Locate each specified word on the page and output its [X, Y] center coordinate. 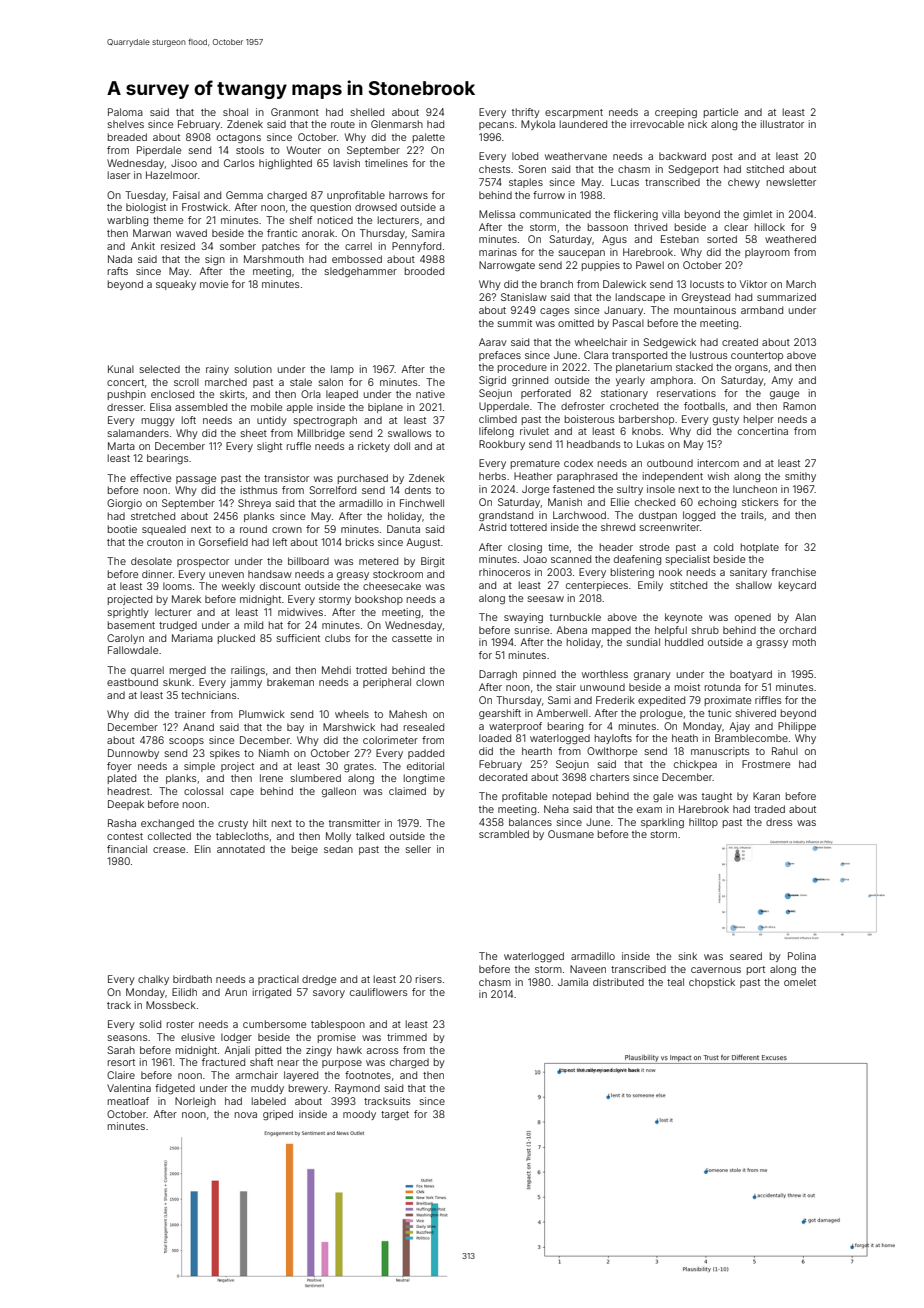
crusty [233, 824]
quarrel [147, 671]
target [395, 1116]
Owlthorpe [612, 752]
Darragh [498, 675]
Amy [782, 381]
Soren [532, 169]
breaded [127, 137]
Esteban [680, 239]
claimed [407, 791]
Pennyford [416, 247]
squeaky [176, 285]
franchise [793, 572]
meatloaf [128, 1101]
